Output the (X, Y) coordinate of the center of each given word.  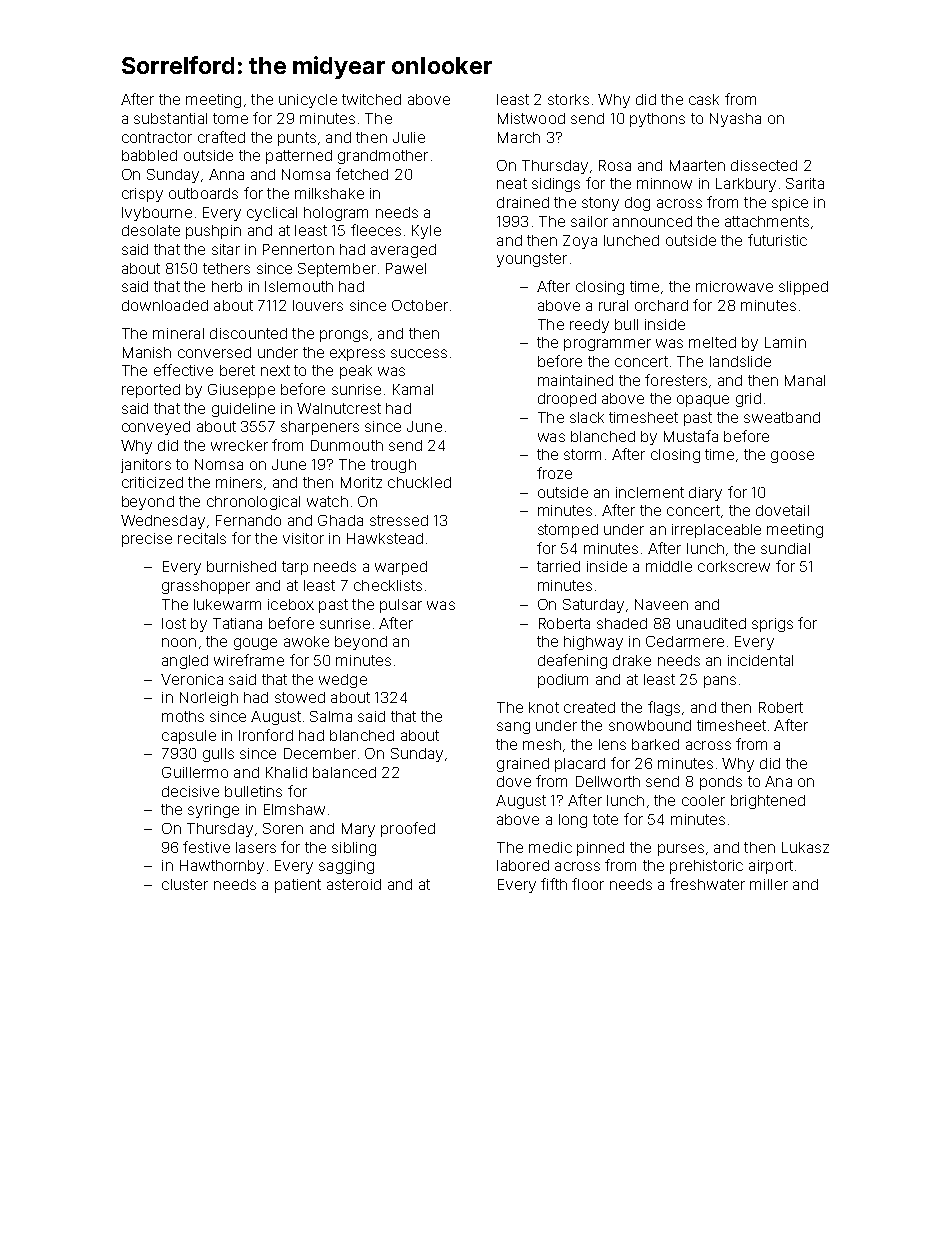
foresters (676, 380)
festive (206, 847)
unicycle (308, 101)
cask (704, 99)
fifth (554, 884)
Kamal (413, 389)
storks (568, 99)
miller (769, 884)
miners (239, 482)
